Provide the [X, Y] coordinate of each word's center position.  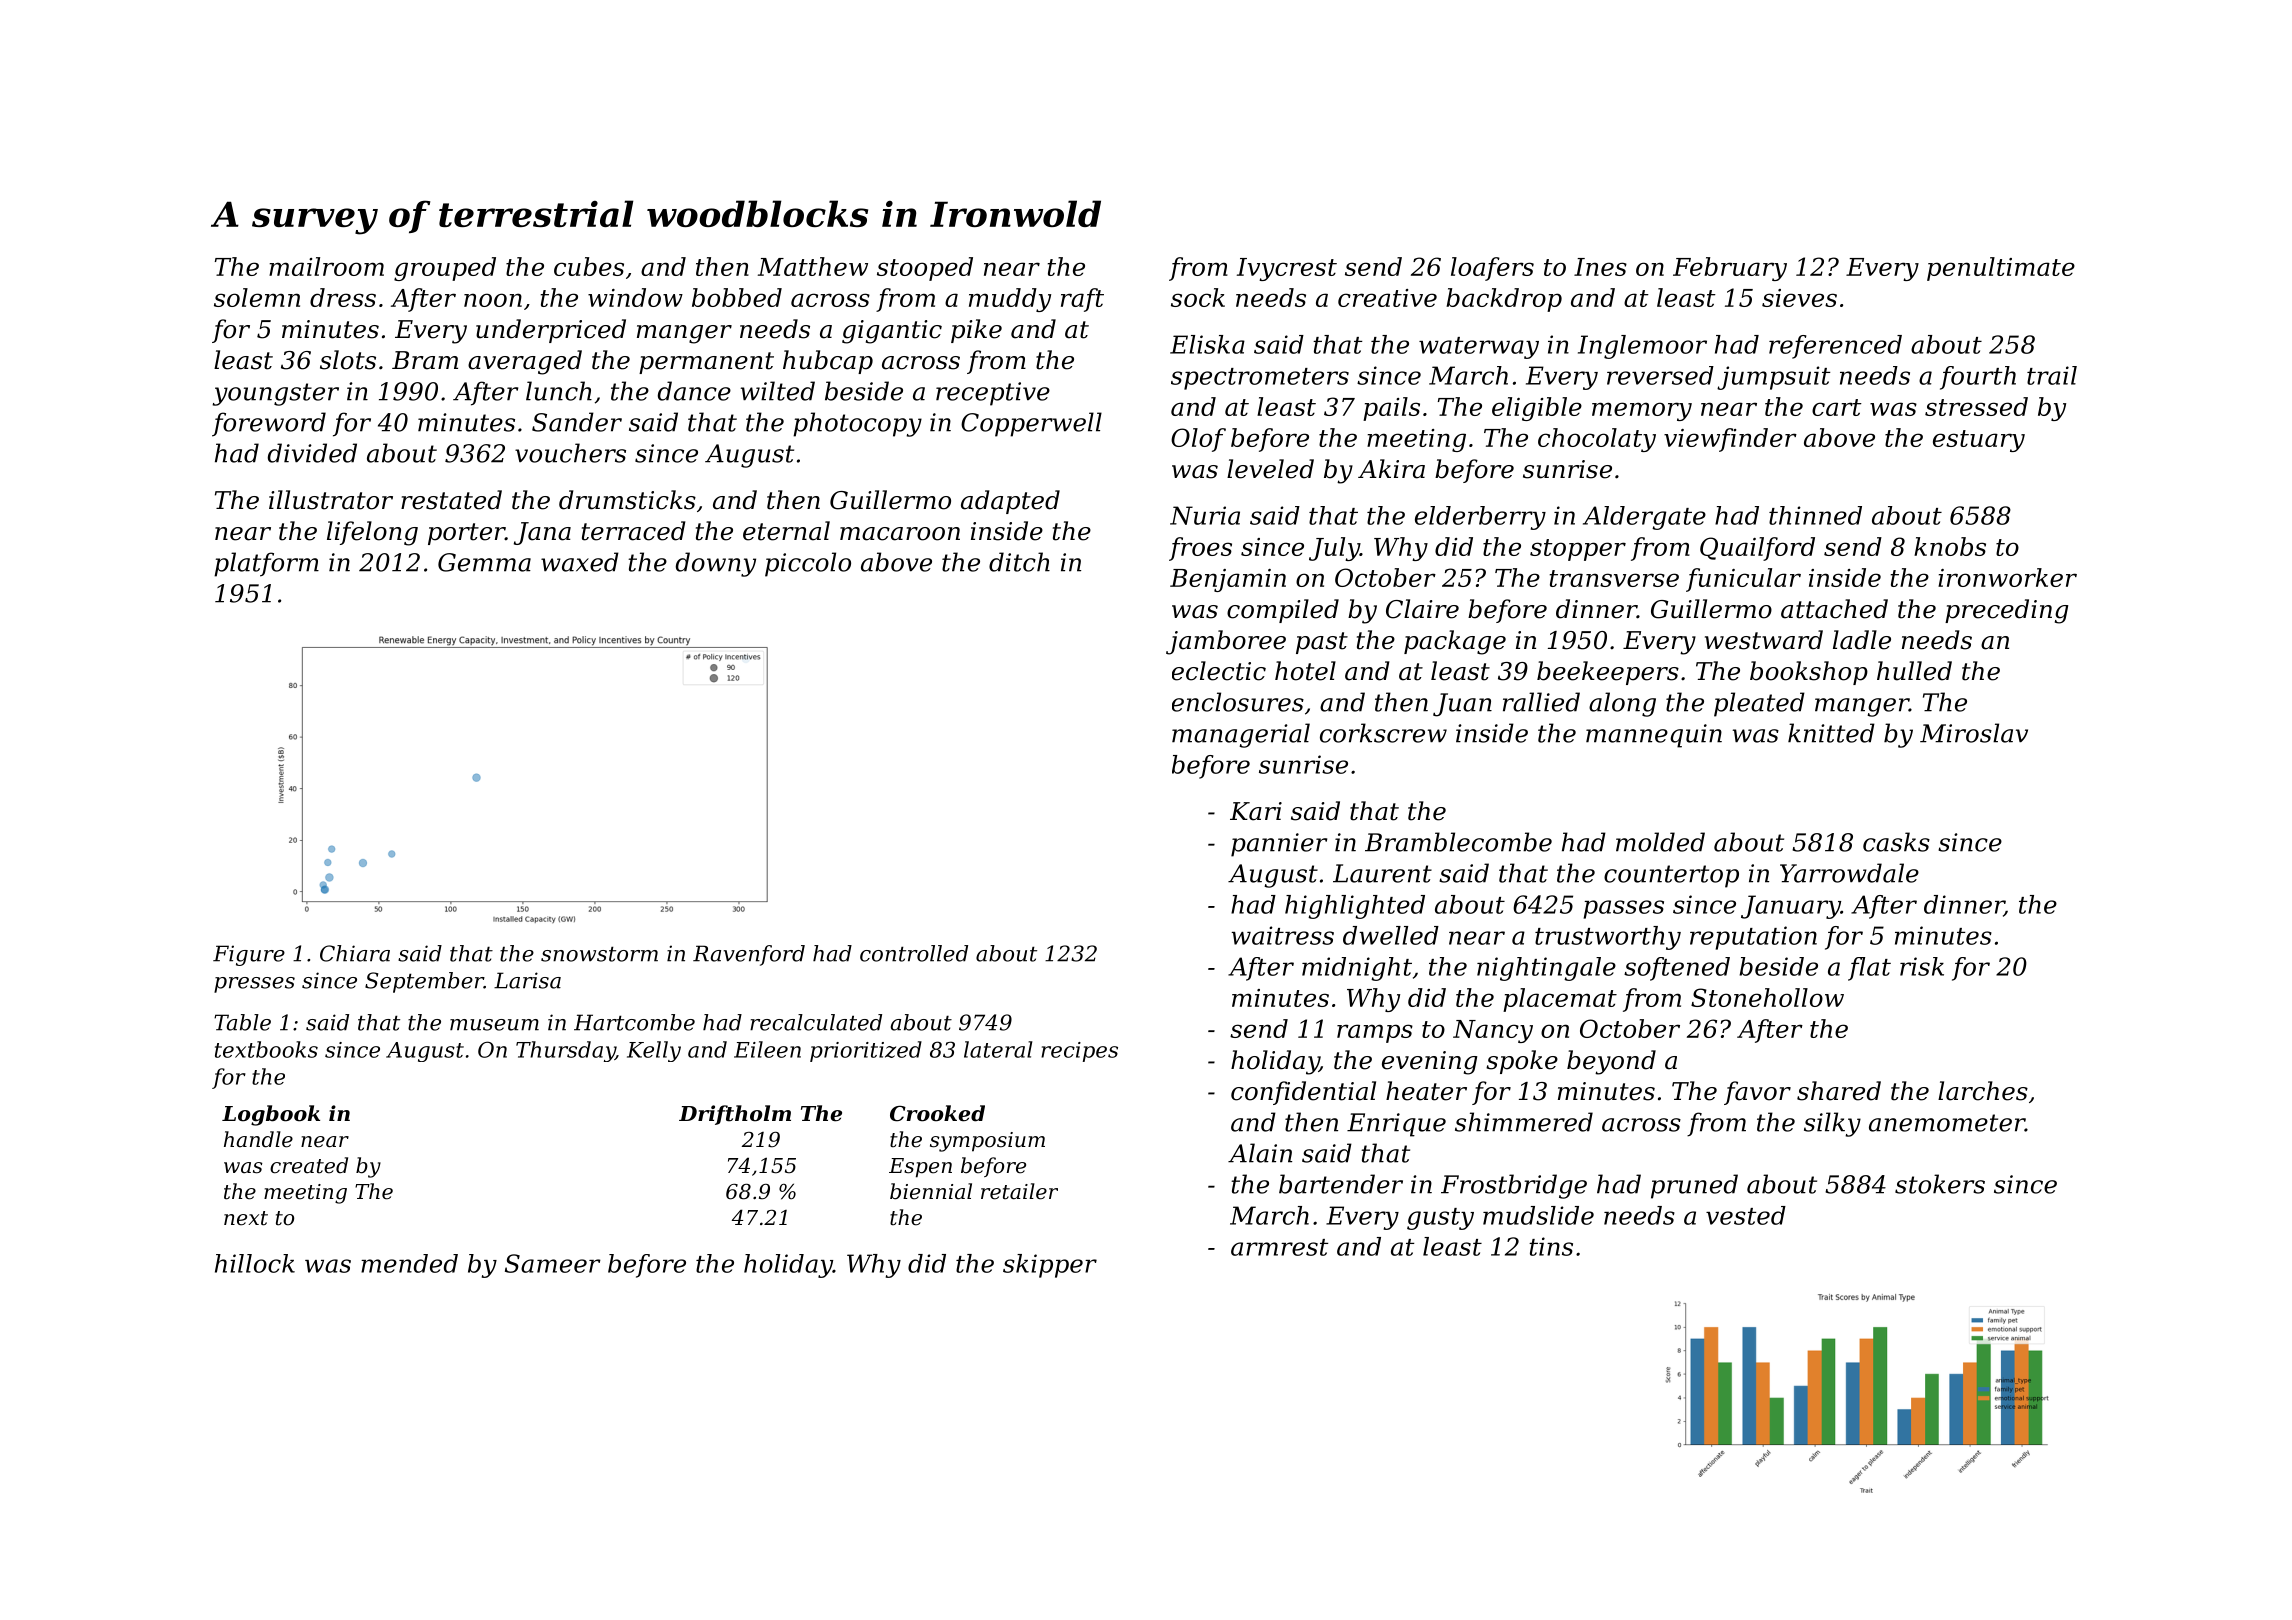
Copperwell [1031, 424]
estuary [1979, 441]
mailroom [326, 266]
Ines [1600, 267]
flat [1869, 969]
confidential [1303, 1093]
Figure [249, 955]
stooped [925, 269]
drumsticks [627, 500]
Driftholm [735, 1115]
